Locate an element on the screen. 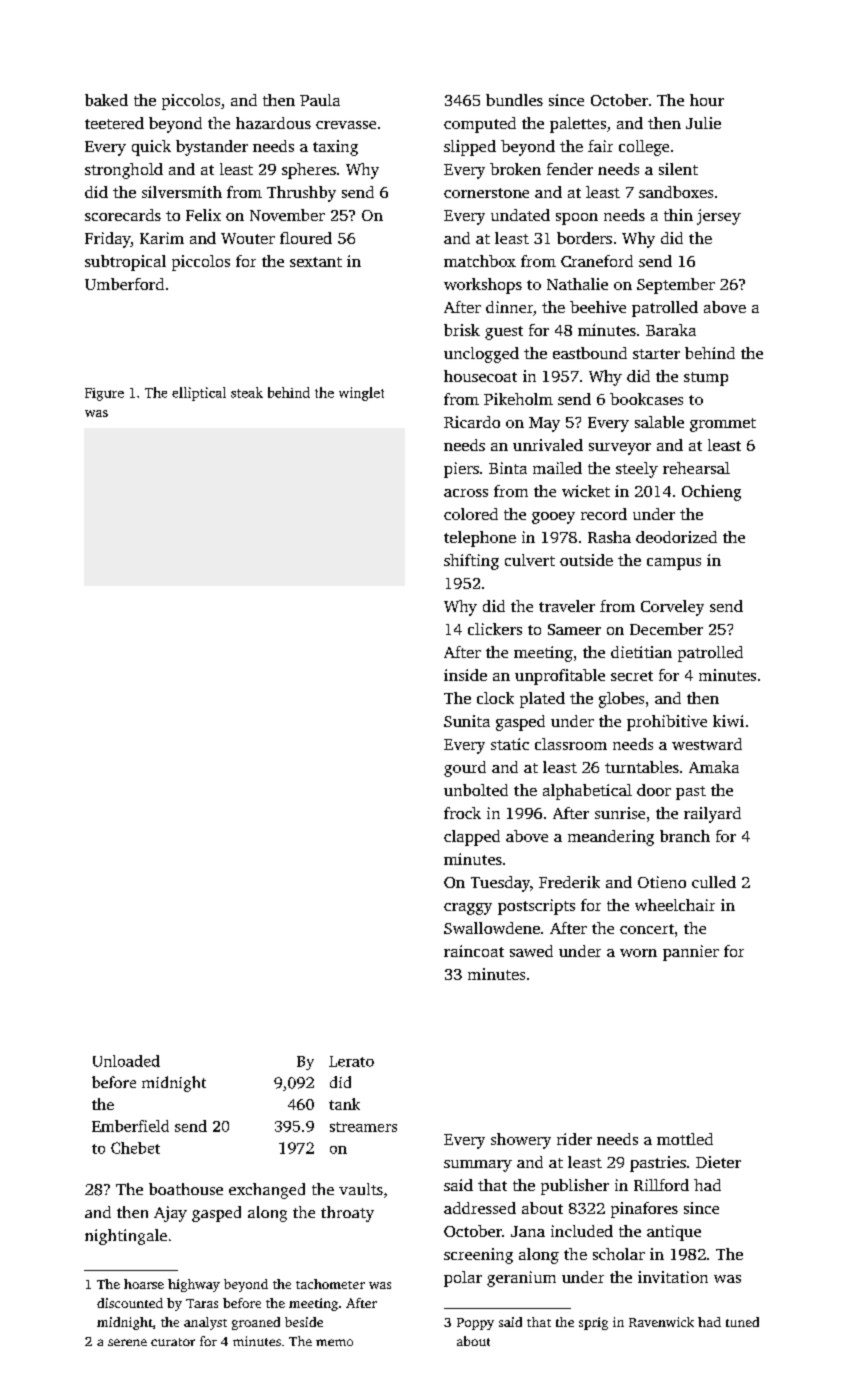 The width and height of the screenshot is (849, 1400). unbolted is located at coordinates (476, 790).
